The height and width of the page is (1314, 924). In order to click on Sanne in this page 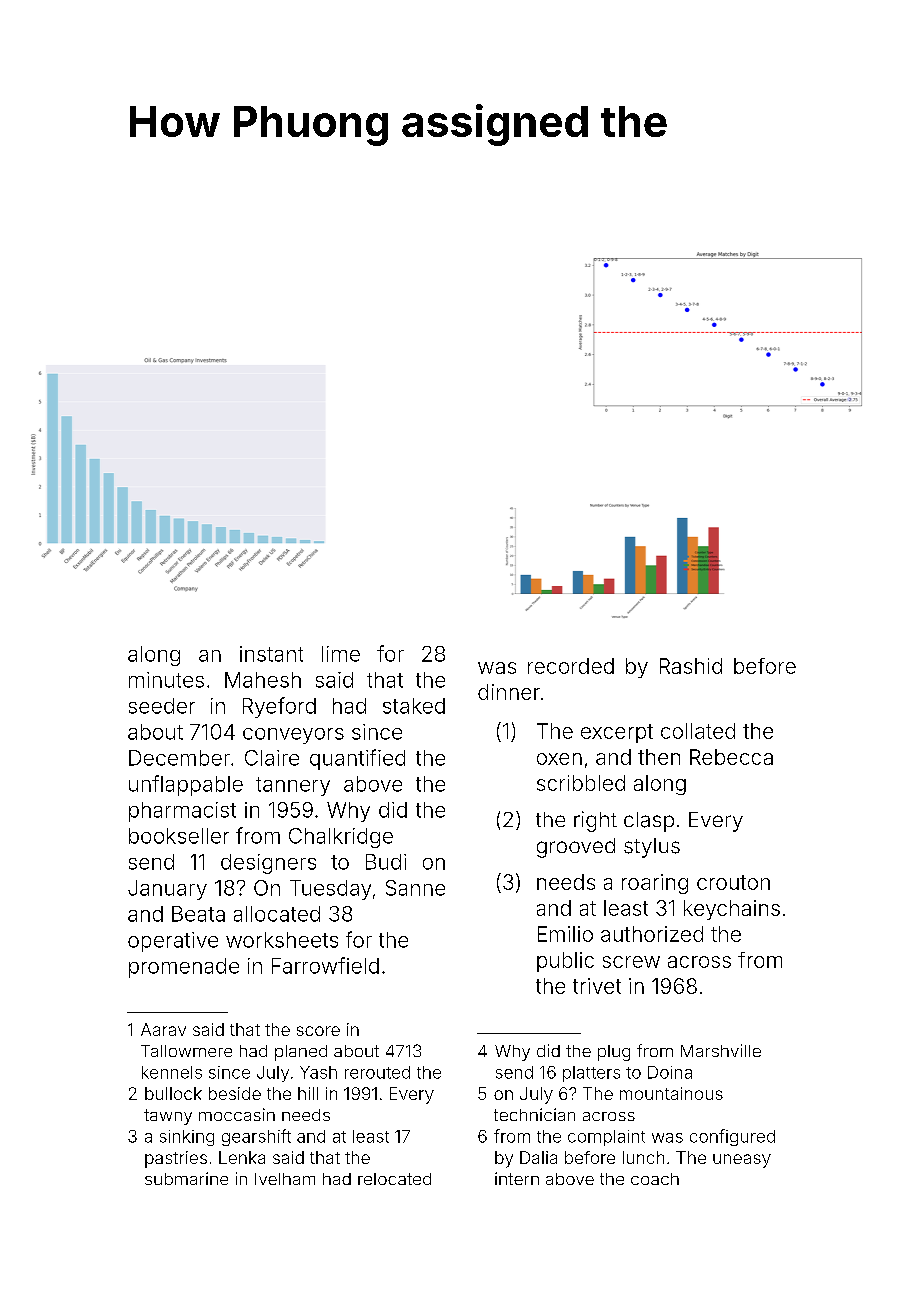, I will do `click(415, 888)`.
